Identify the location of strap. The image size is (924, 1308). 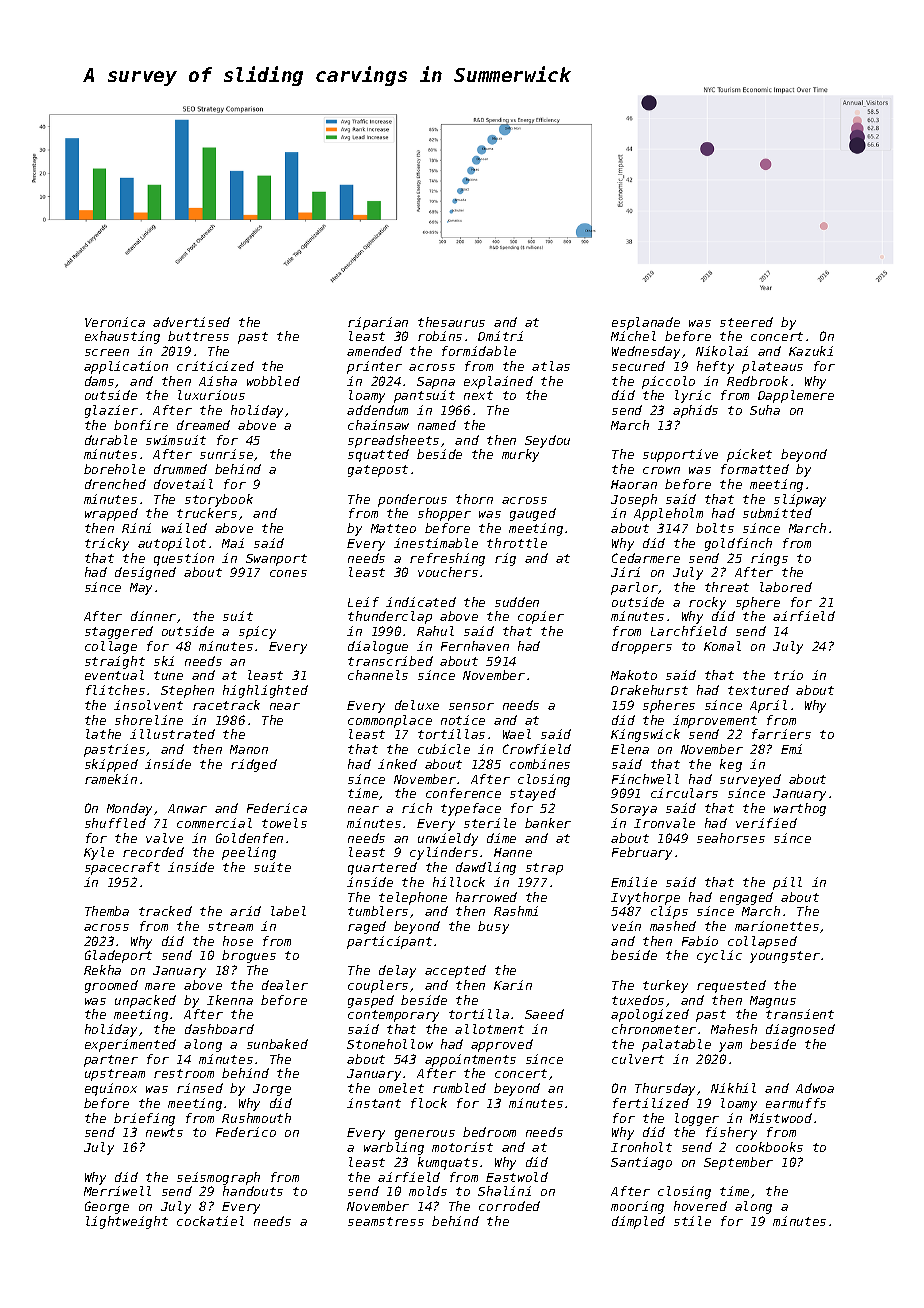
(544, 869).
